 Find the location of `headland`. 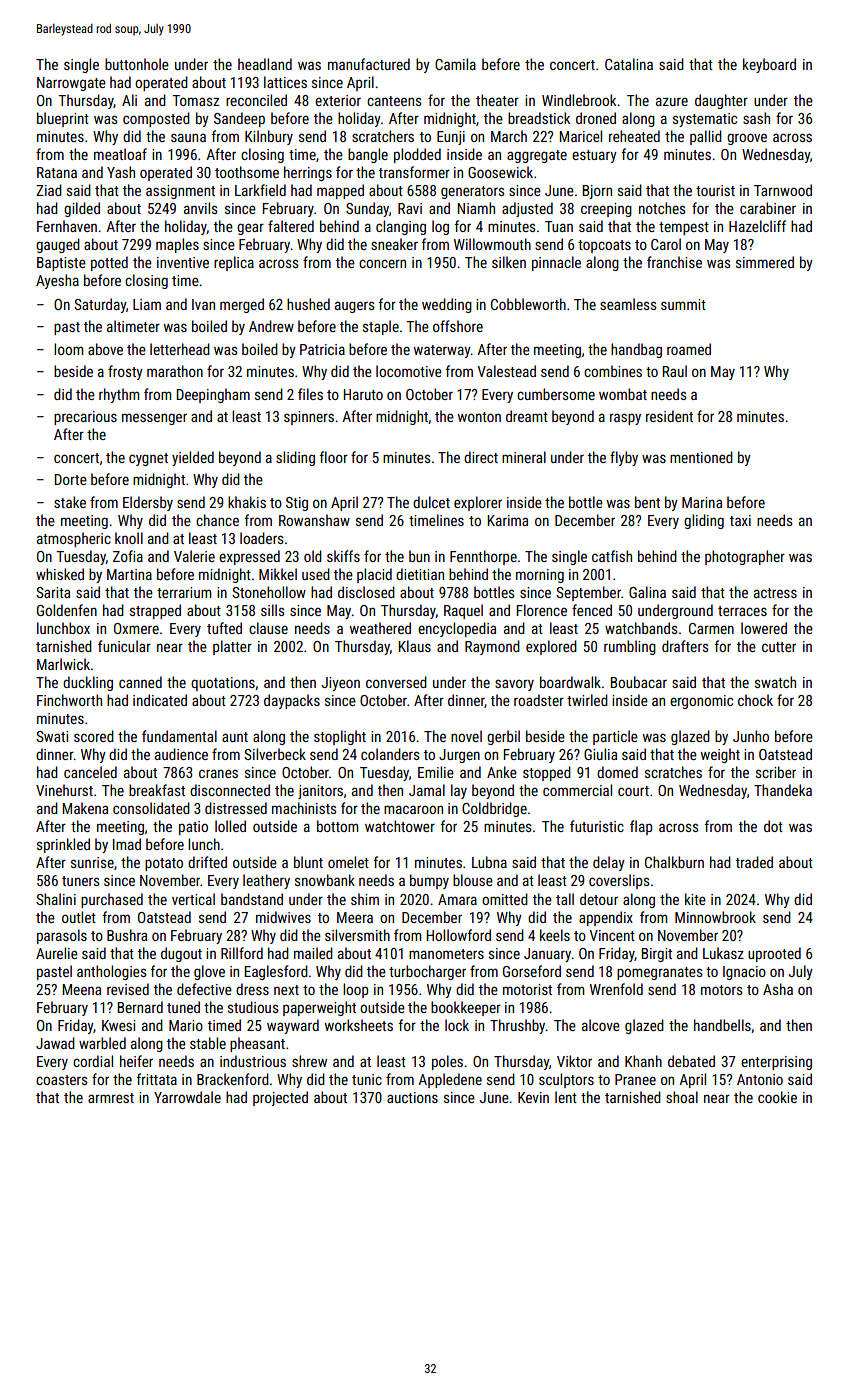

headland is located at coordinates (265, 64).
